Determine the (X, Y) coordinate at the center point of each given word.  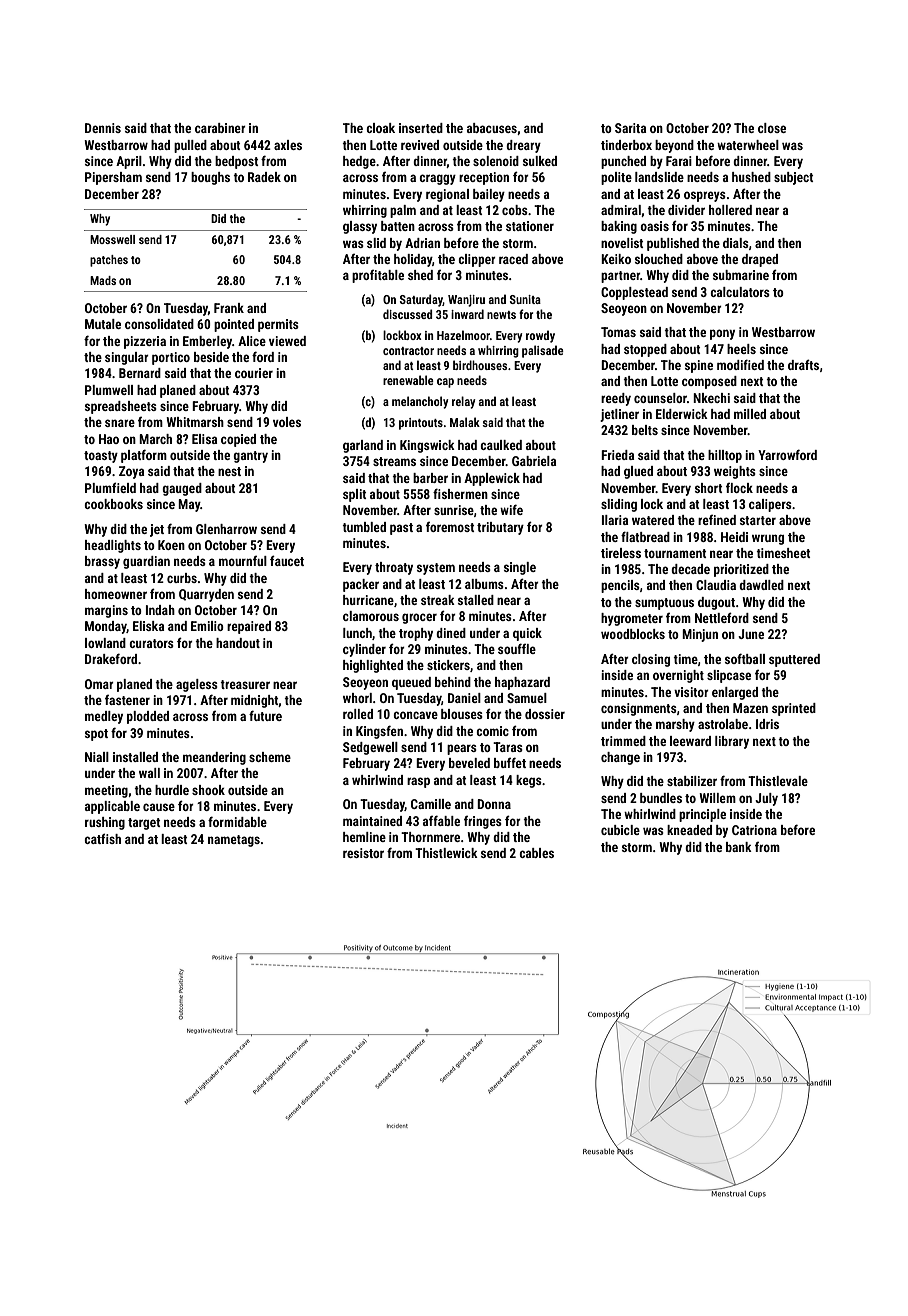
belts (645, 430)
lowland (105, 643)
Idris (767, 724)
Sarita (631, 128)
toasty (101, 457)
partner (620, 277)
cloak (380, 128)
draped (760, 260)
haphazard (522, 683)
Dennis (103, 128)
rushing (105, 823)
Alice (252, 341)
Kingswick (427, 446)
